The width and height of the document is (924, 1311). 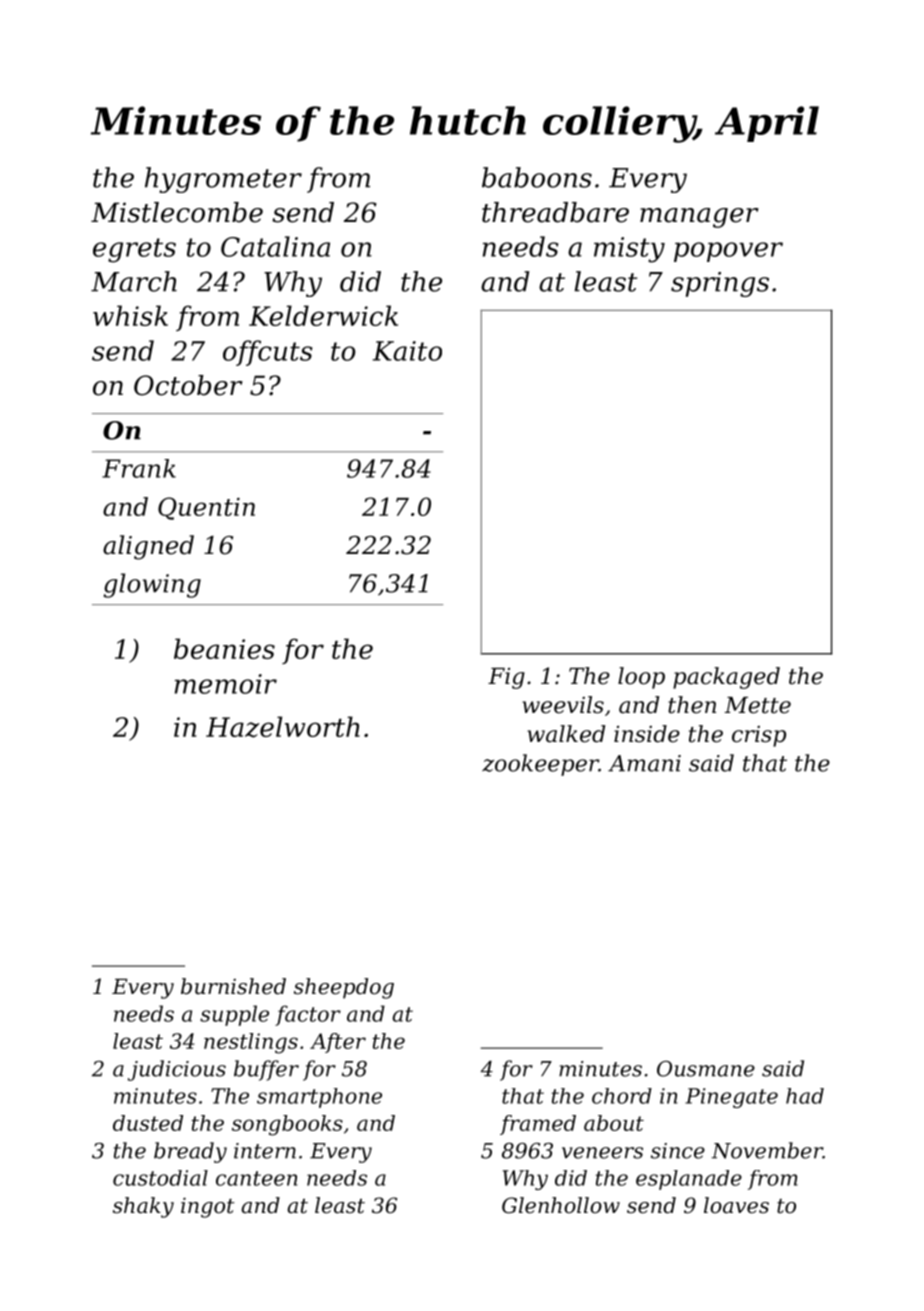 I want to click on Ousmane, so click(x=706, y=1069).
